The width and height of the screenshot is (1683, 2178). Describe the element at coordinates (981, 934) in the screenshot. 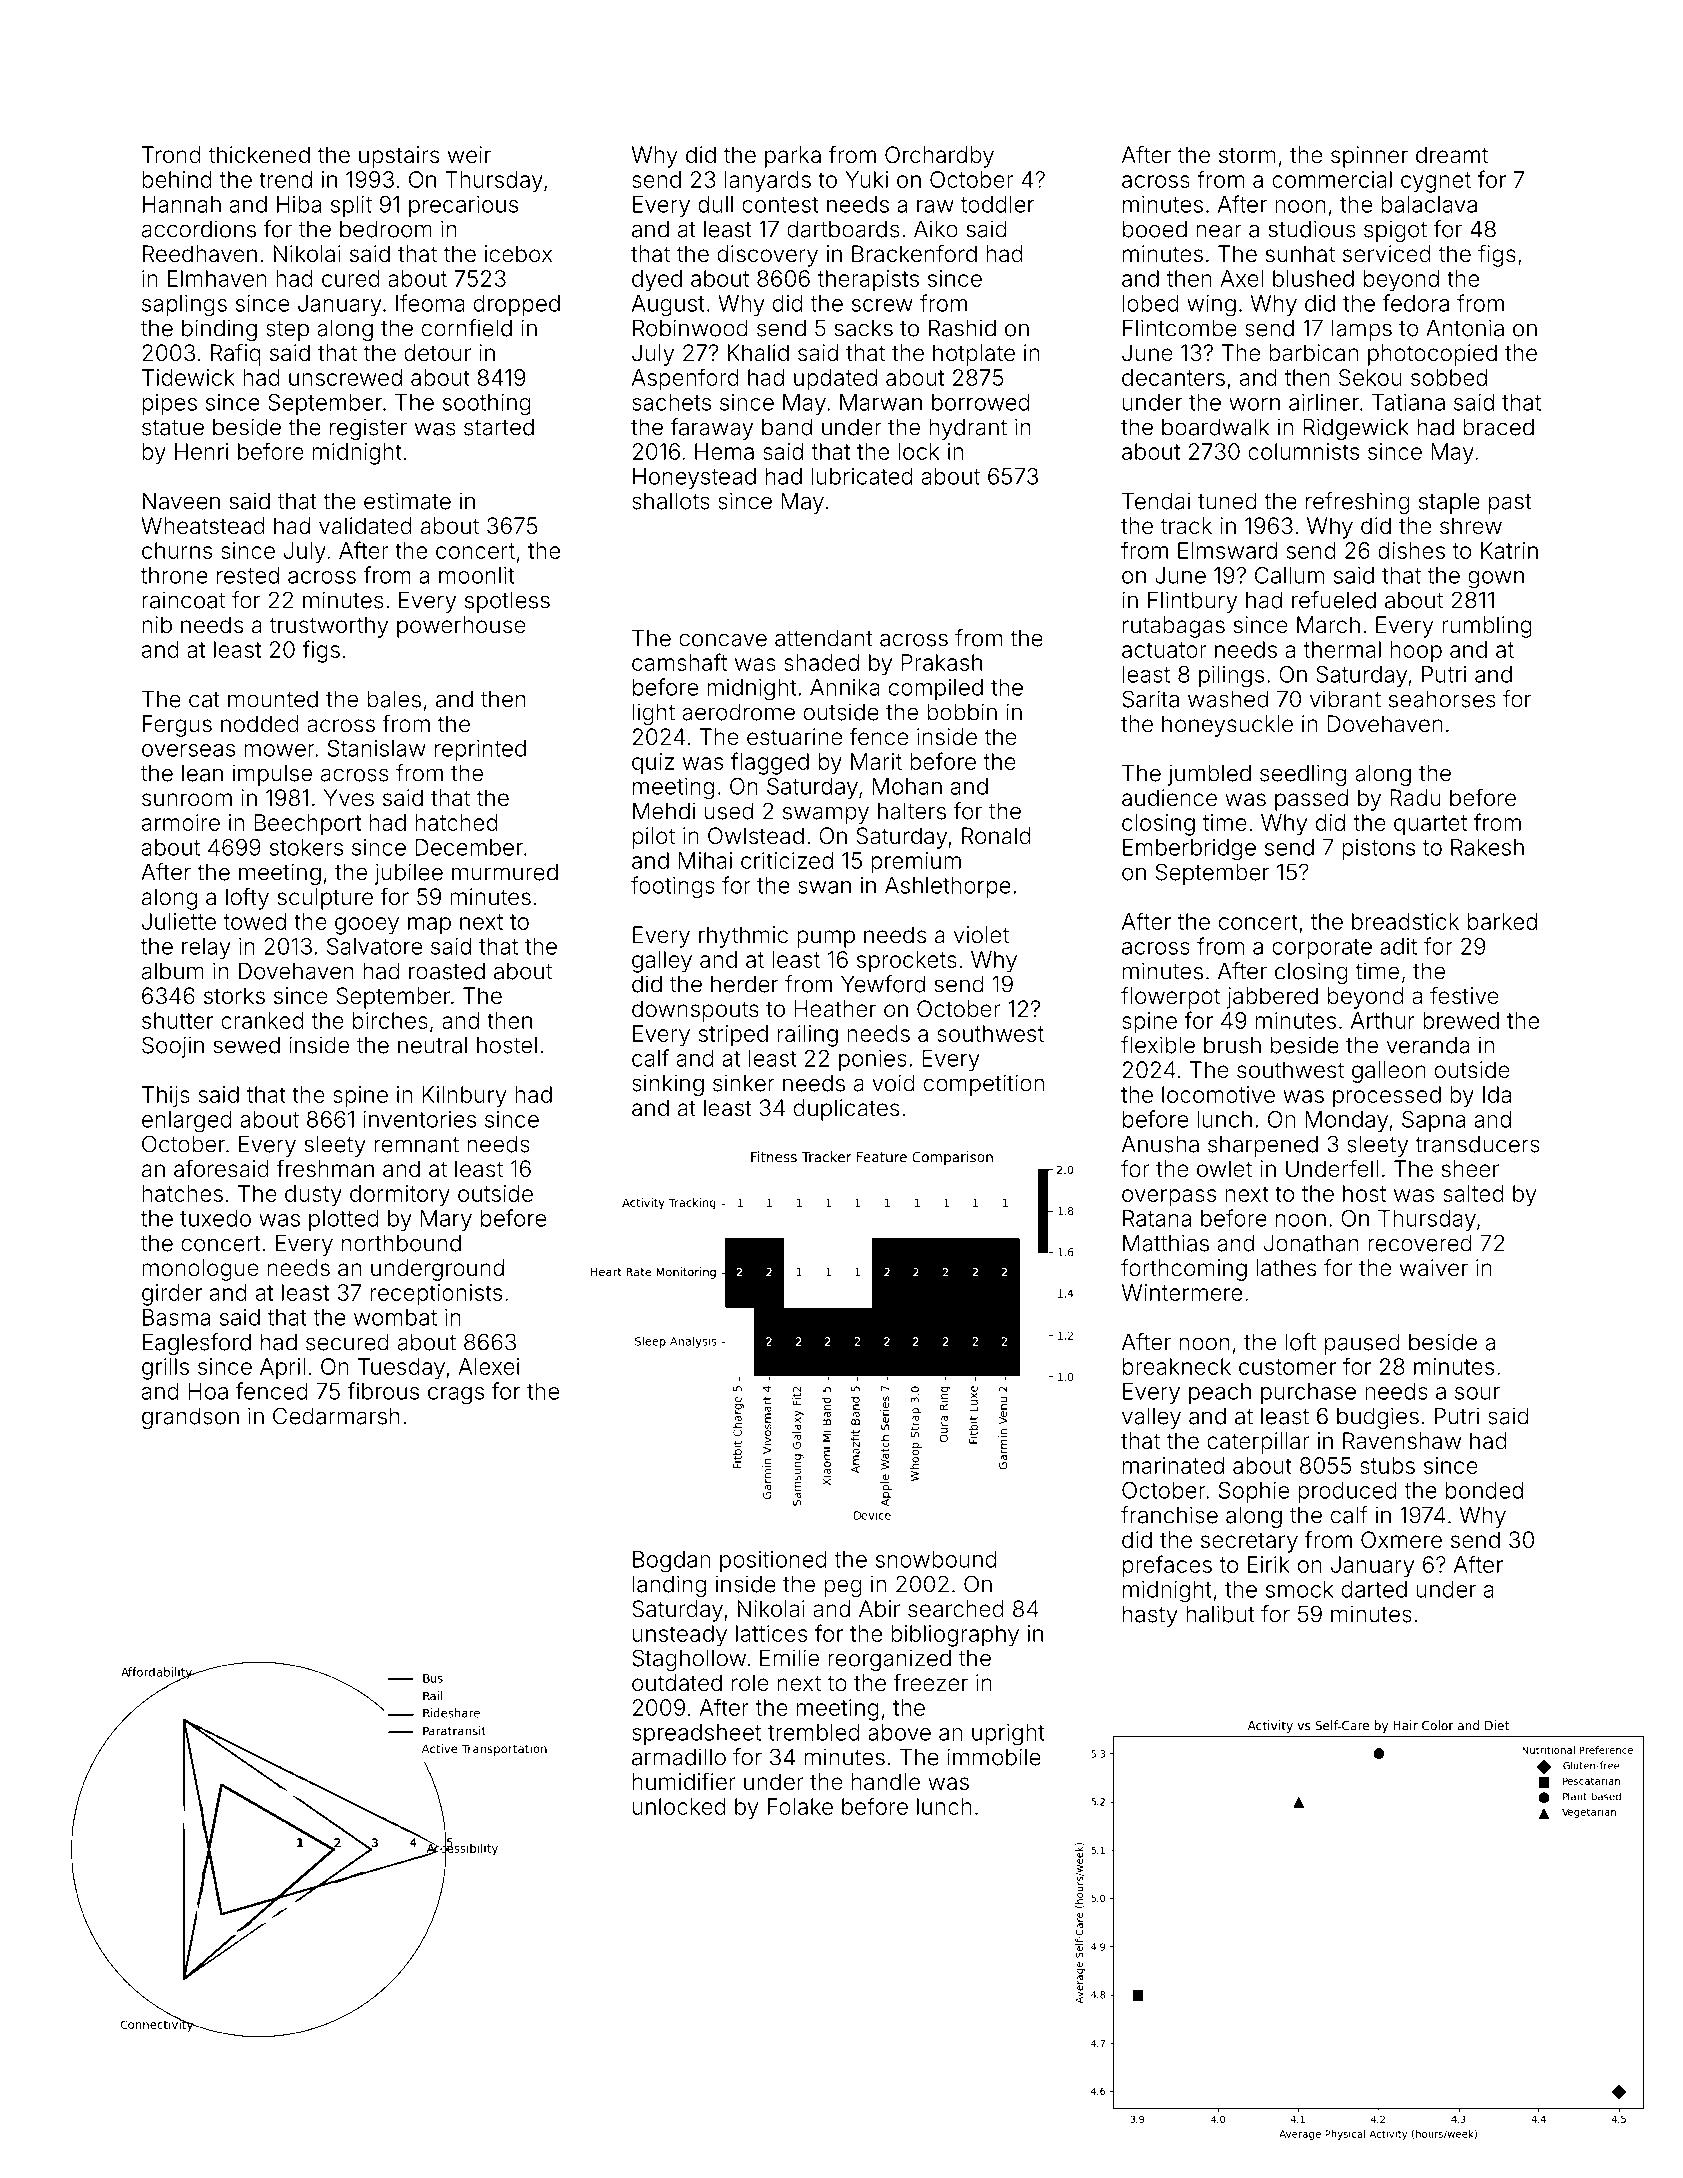

I see `violet` at that location.
